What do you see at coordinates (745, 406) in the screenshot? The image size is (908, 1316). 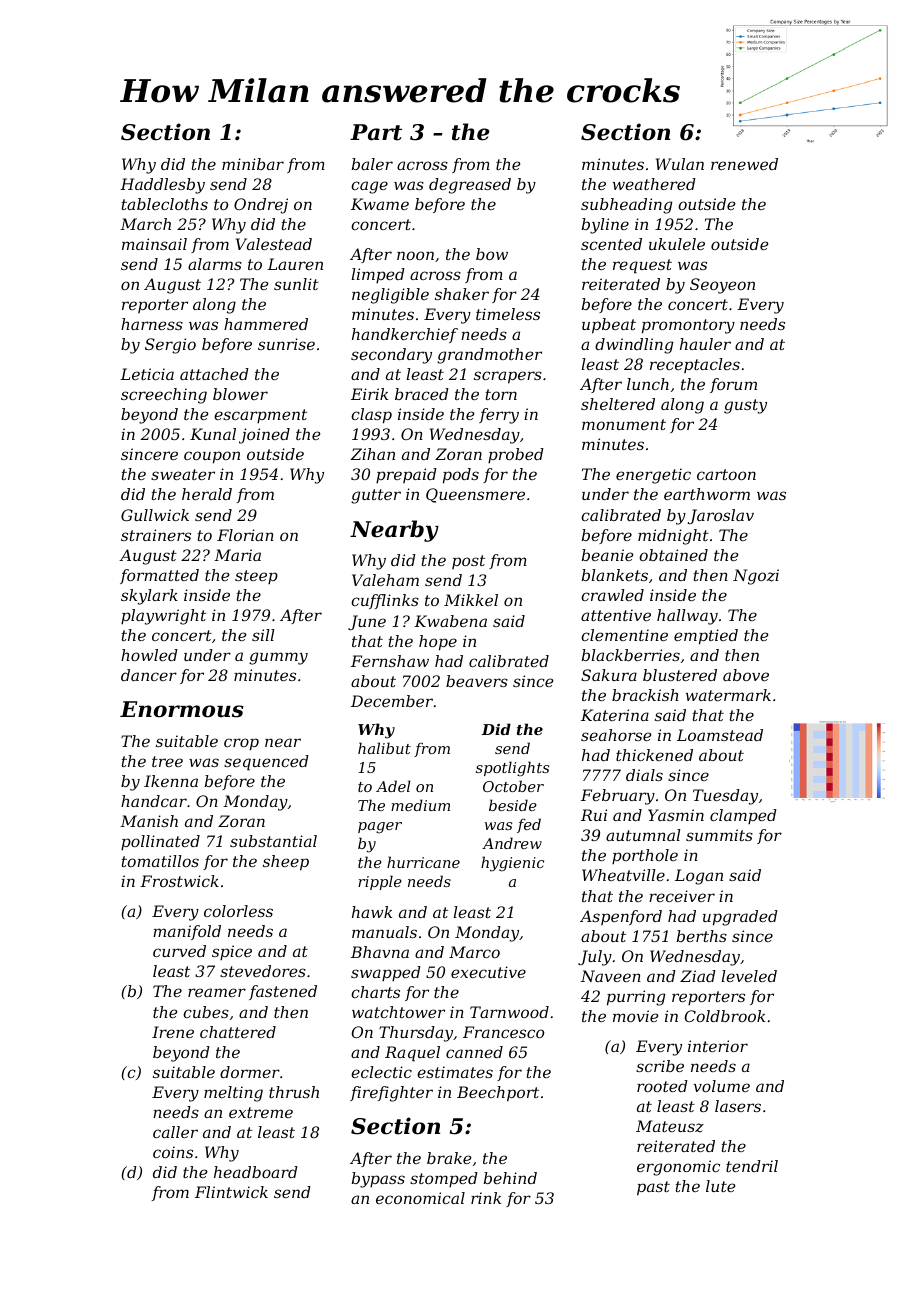 I see `gusty` at bounding box center [745, 406].
